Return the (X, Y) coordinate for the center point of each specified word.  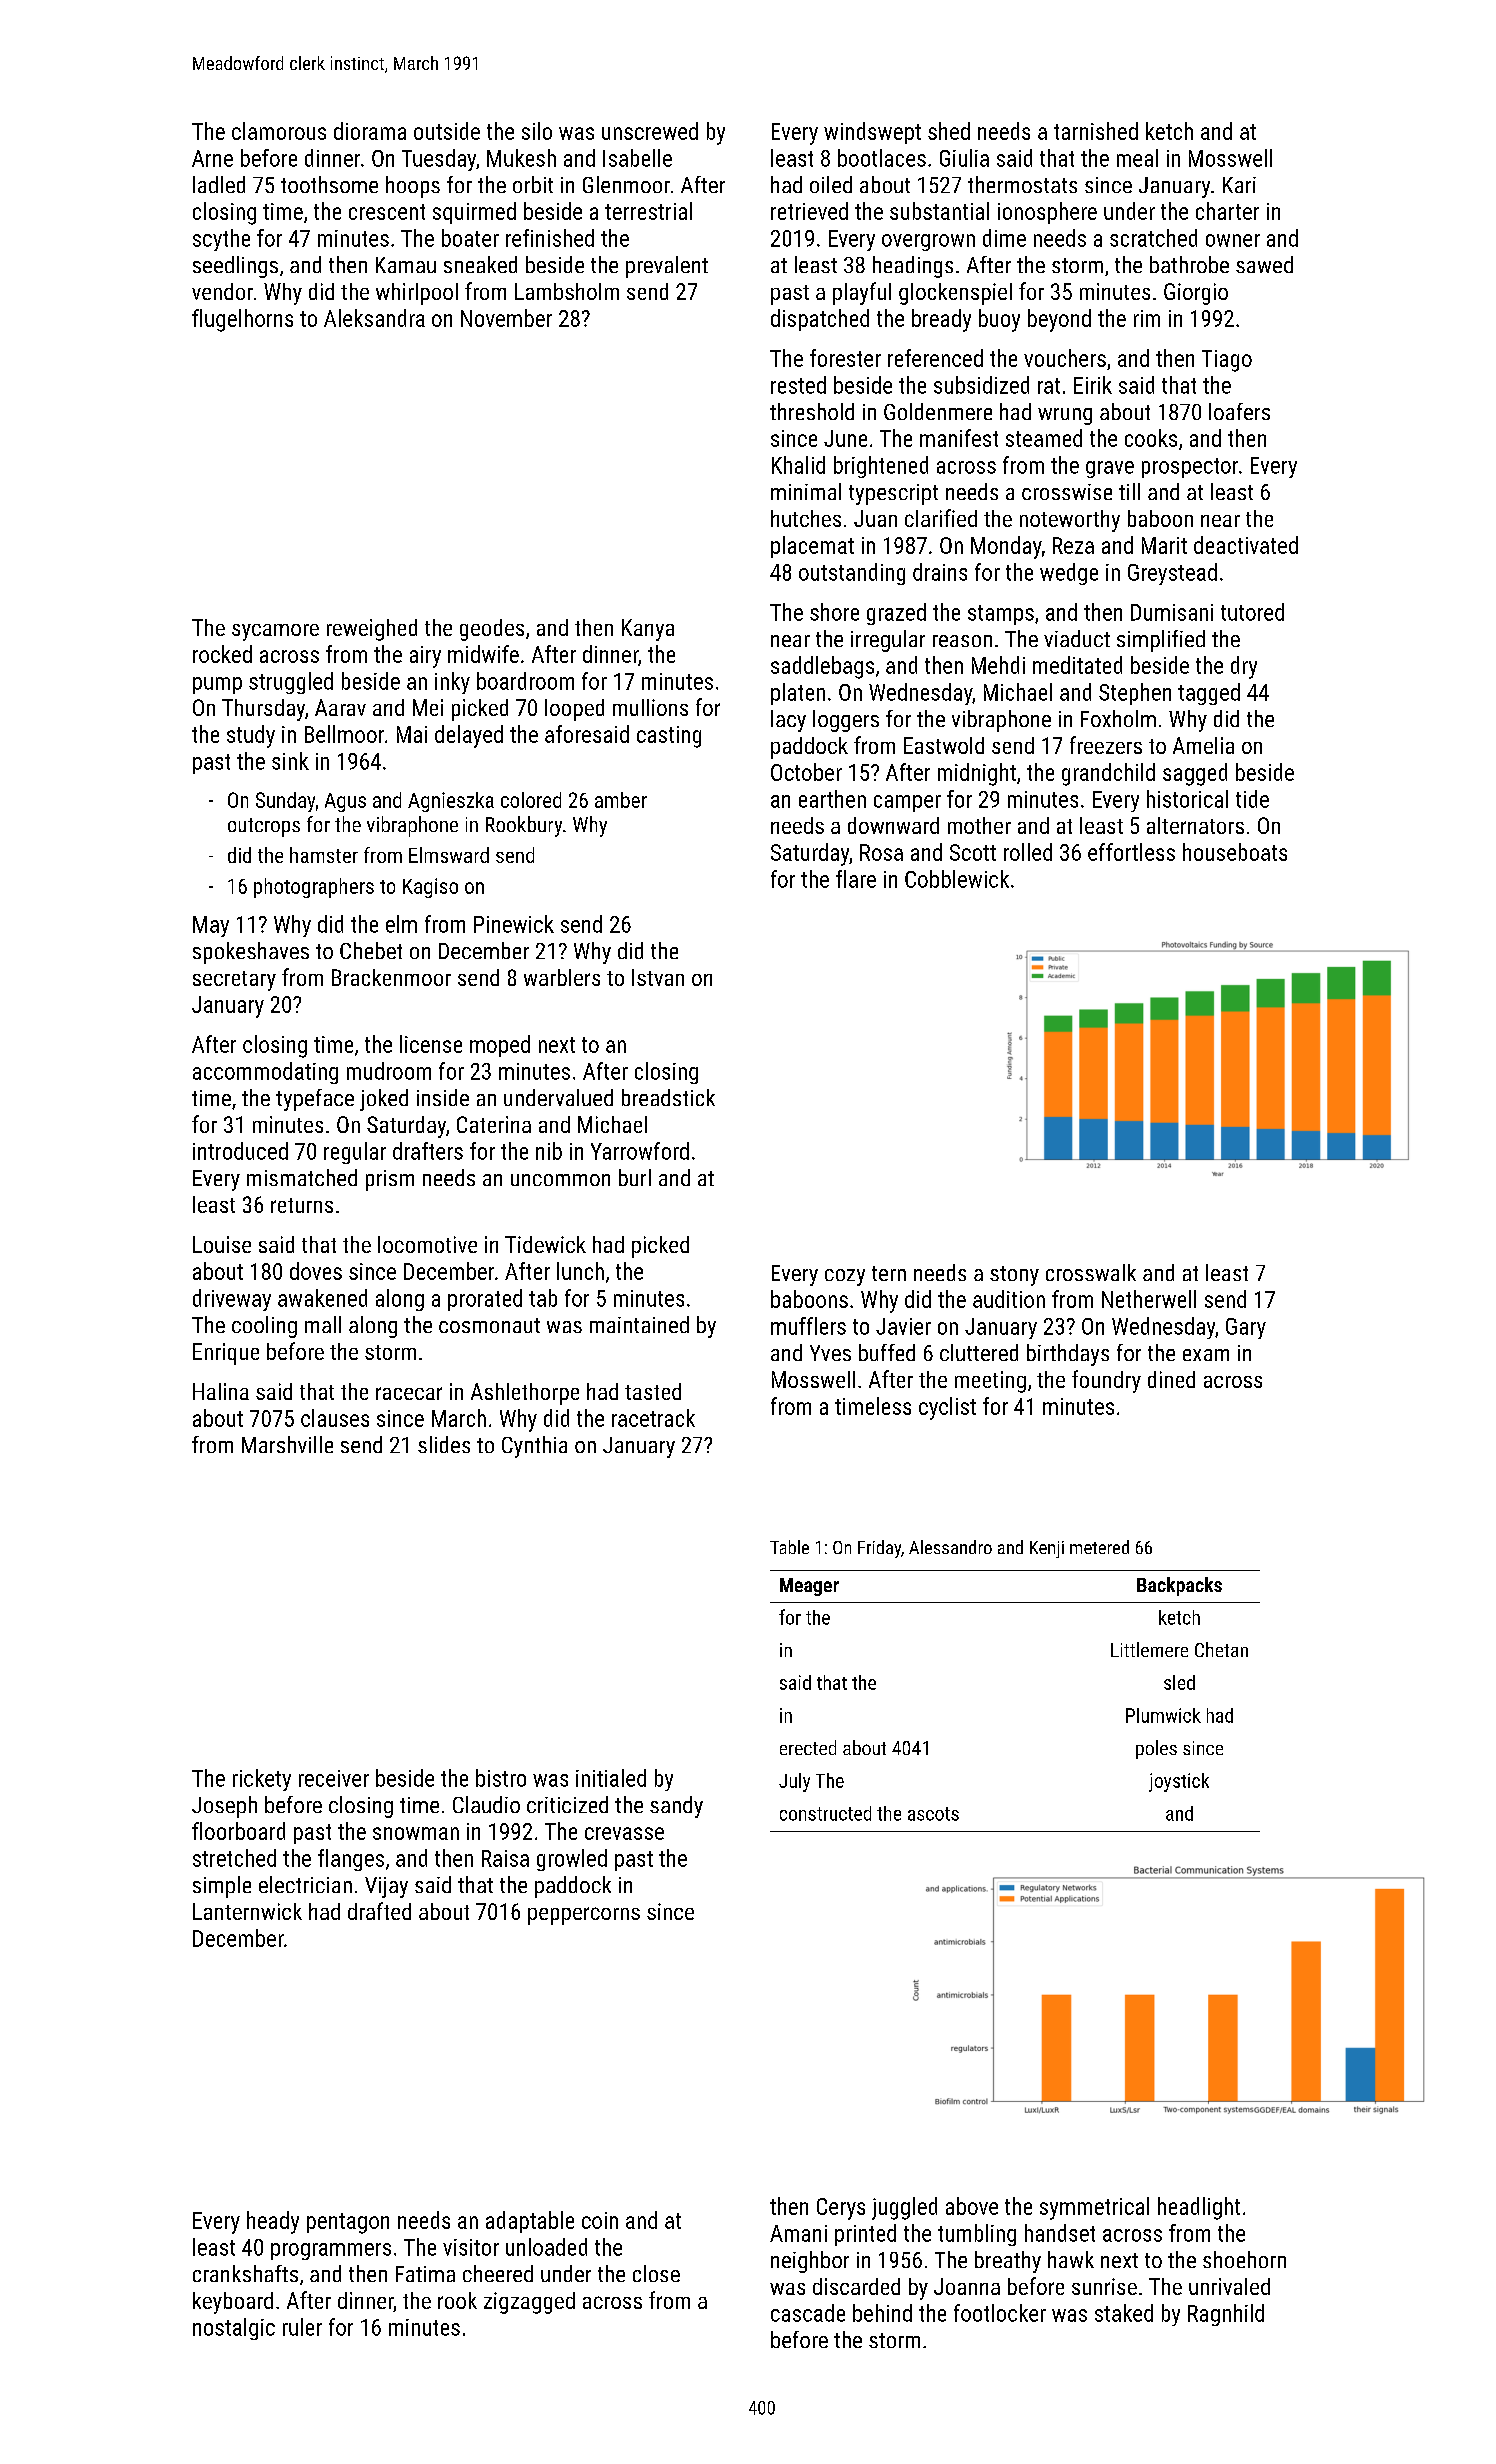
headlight (1199, 2208)
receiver (334, 1778)
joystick (1179, 1782)
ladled (219, 184)
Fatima (425, 2274)
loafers (1239, 411)
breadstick (668, 1097)
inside (443, 1097)
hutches (806, 518)
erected (808, 1747)
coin (600, 2220)
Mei (428, 707)
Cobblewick (957, 879)
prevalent (667, 267)
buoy (999, 320)
